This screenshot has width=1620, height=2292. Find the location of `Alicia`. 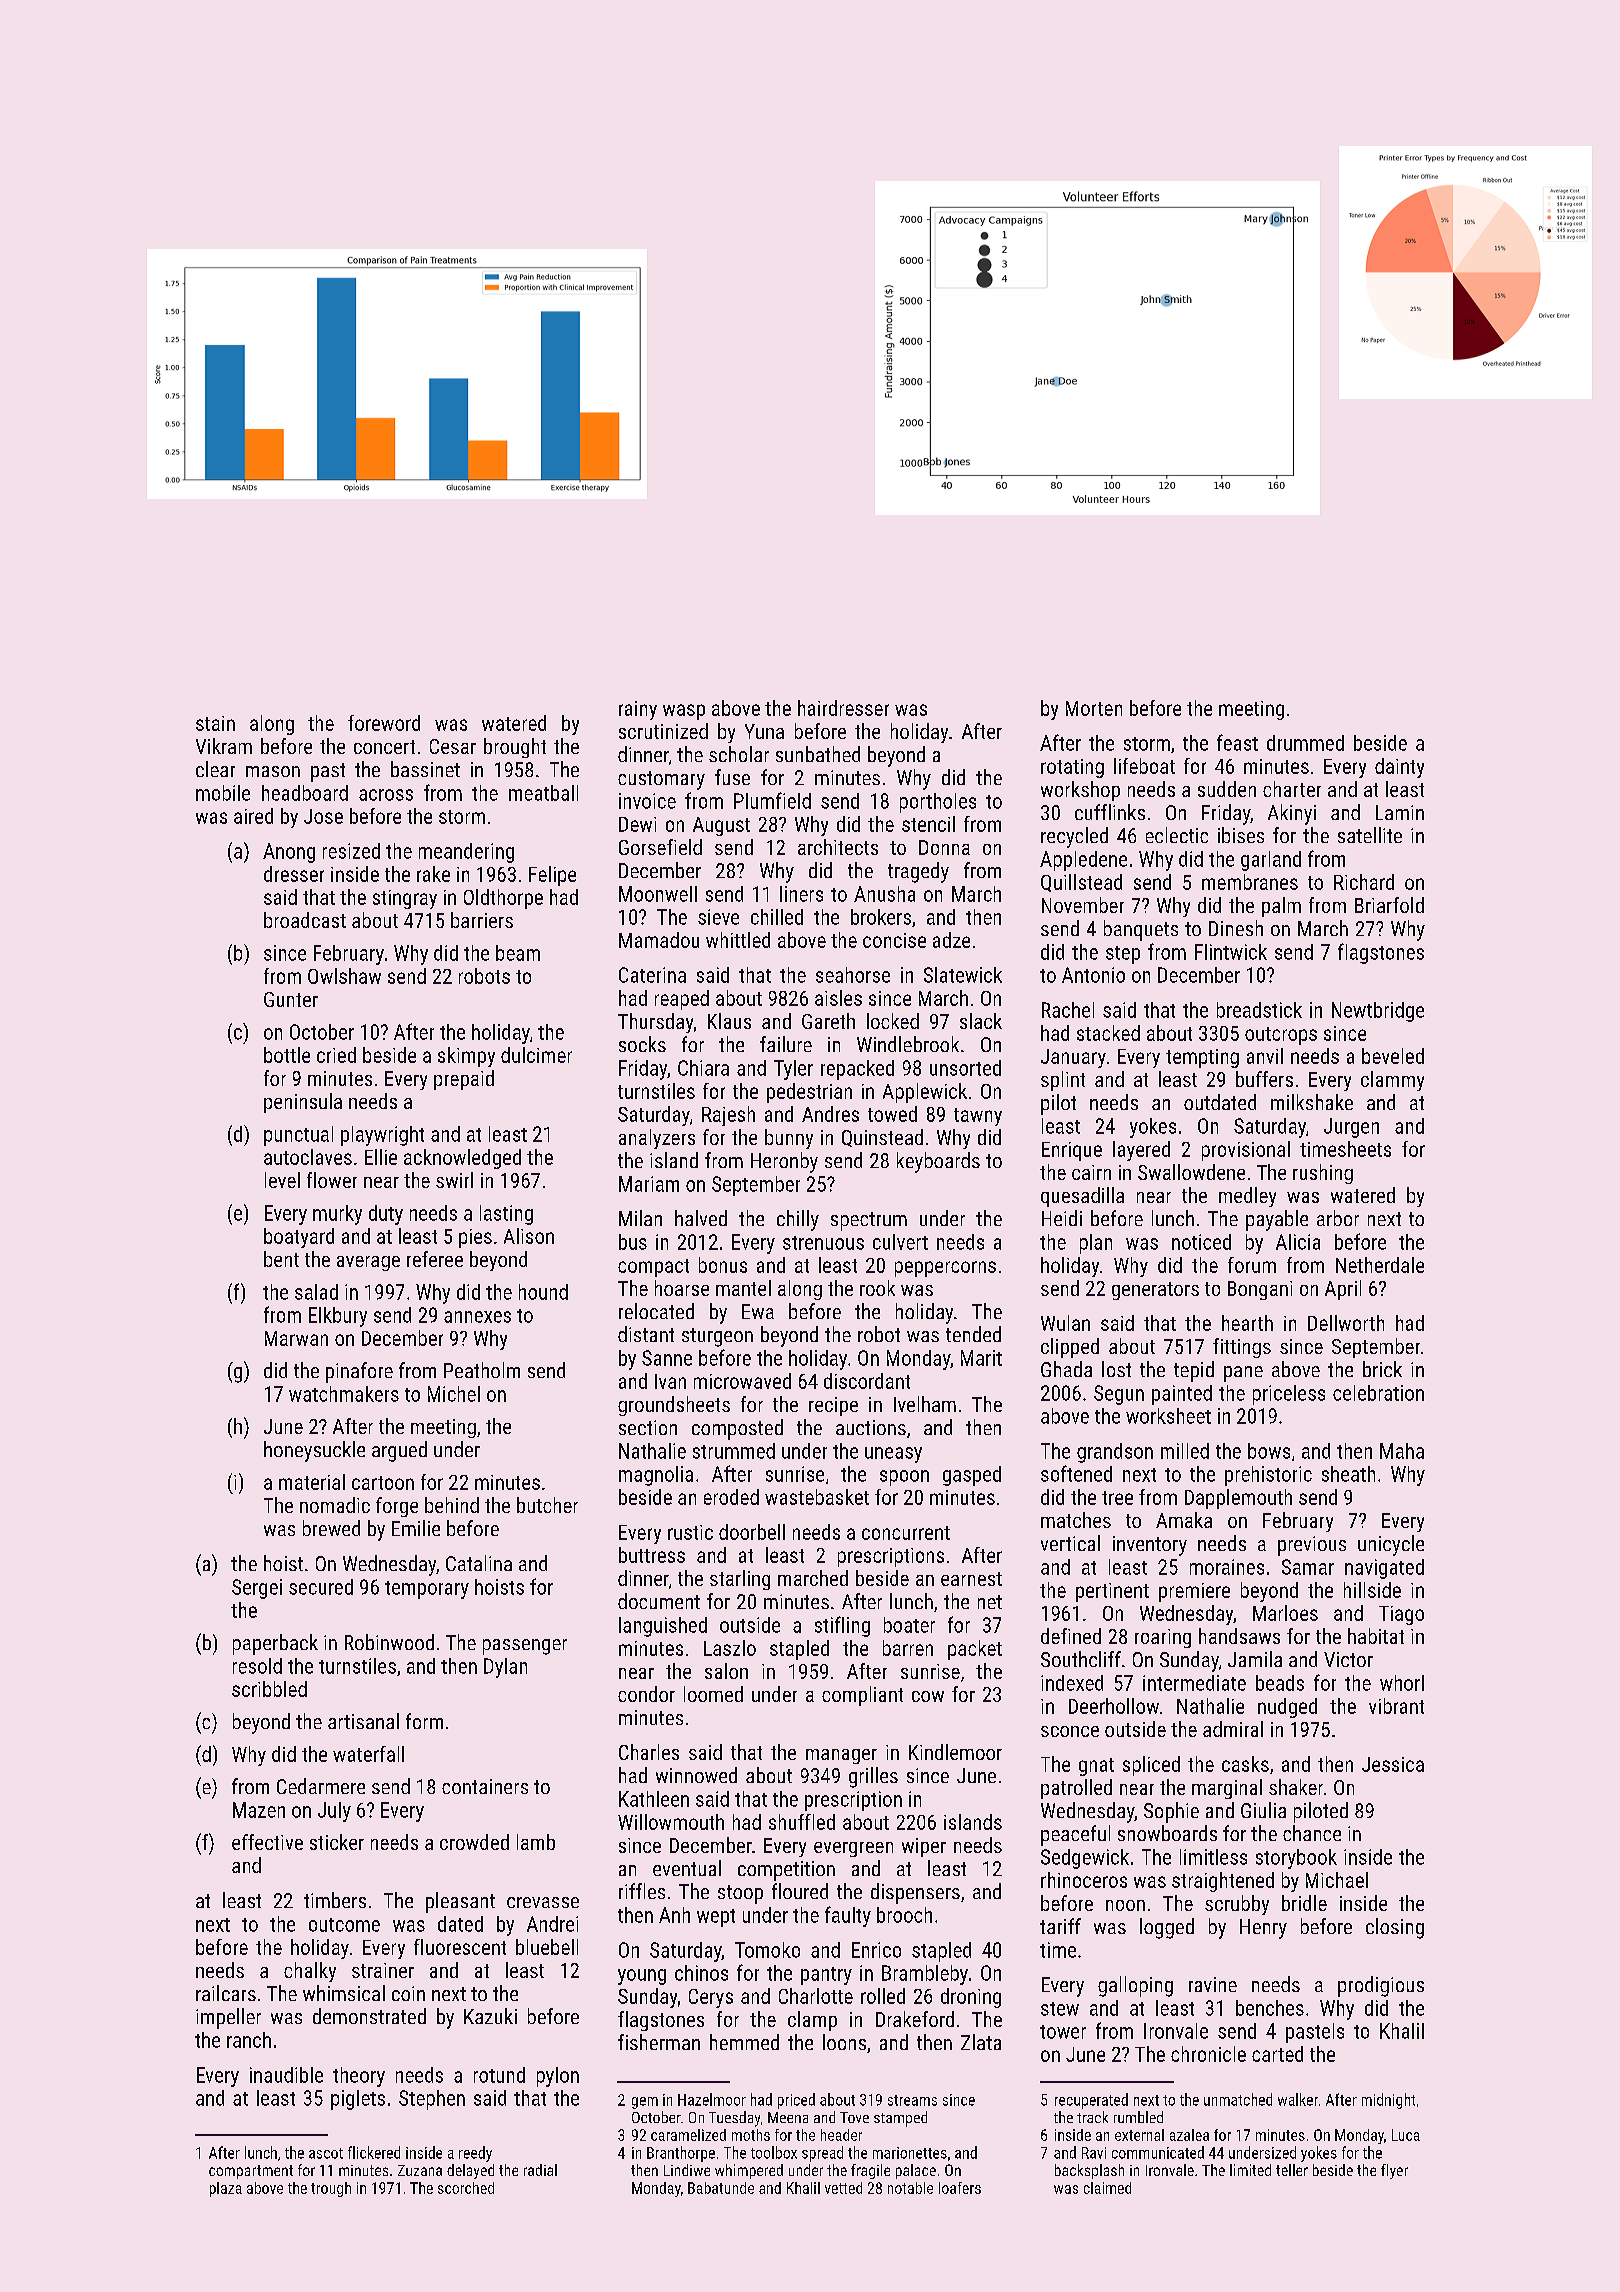

Alicia is located at coordinates (1298, 1242).
